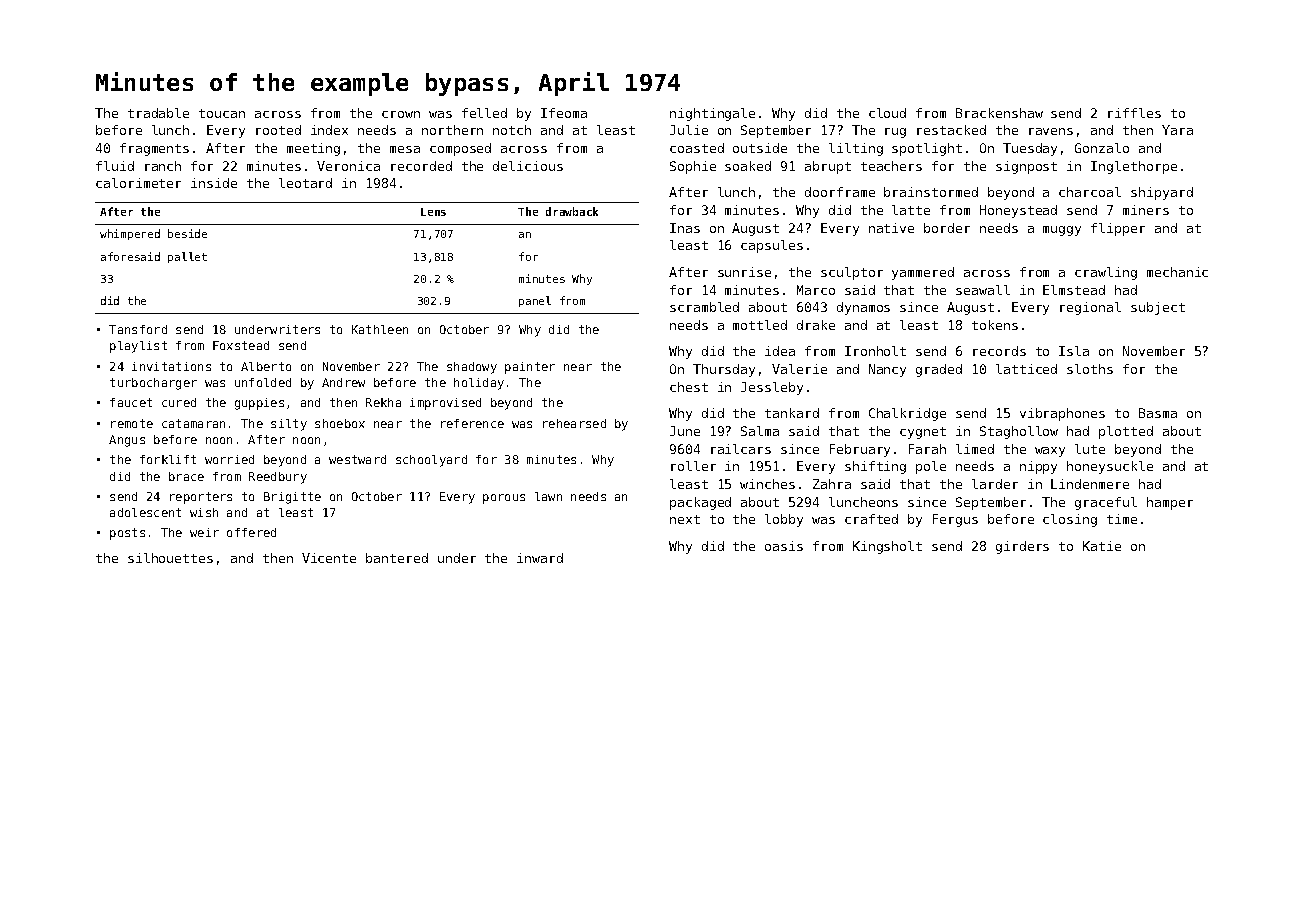 The height and width of the screenshot is (924, 1308). What do you see at coordinates (1030, 149) in the screenshot?
I see `Tuesday` at bounding box center [1030, 149].
